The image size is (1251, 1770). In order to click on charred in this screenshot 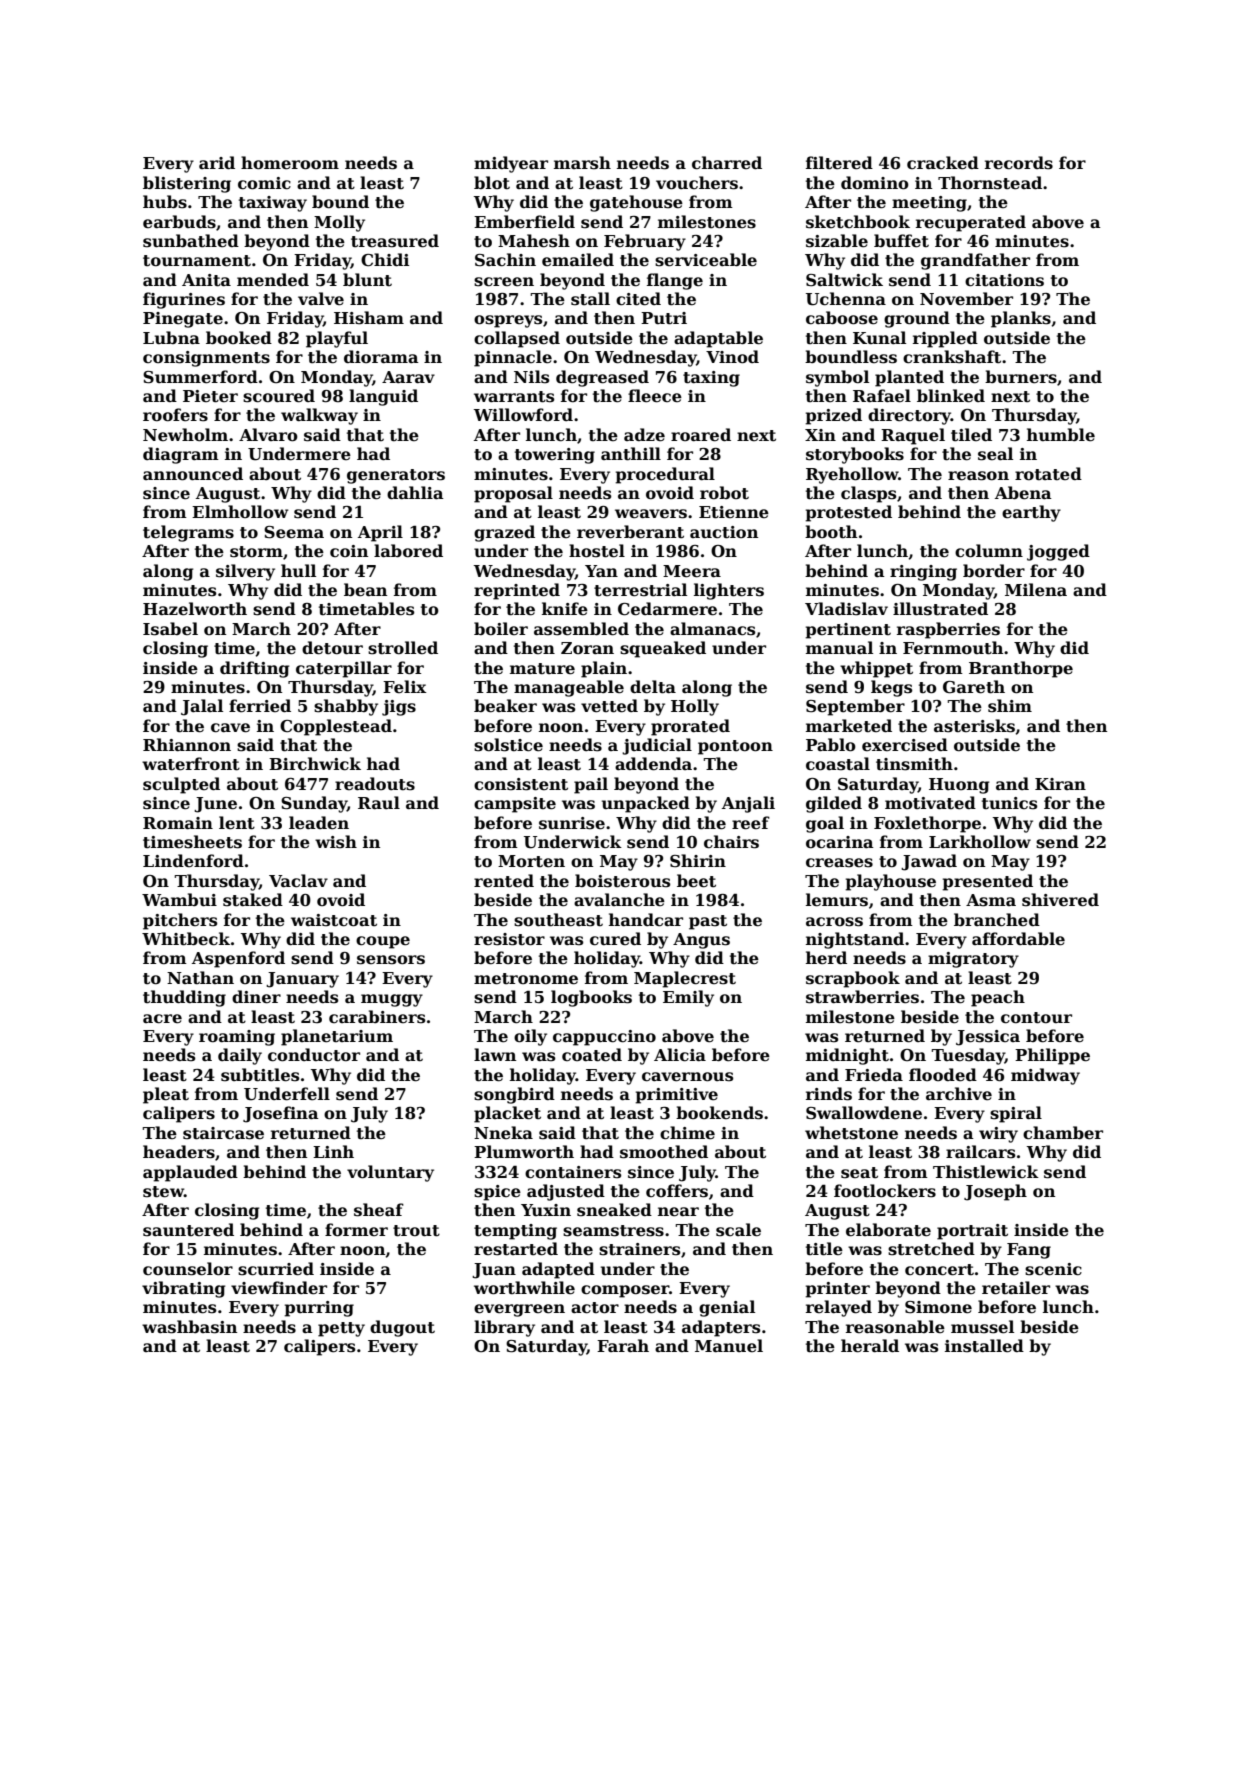, I will do `click(727, 163)`.
